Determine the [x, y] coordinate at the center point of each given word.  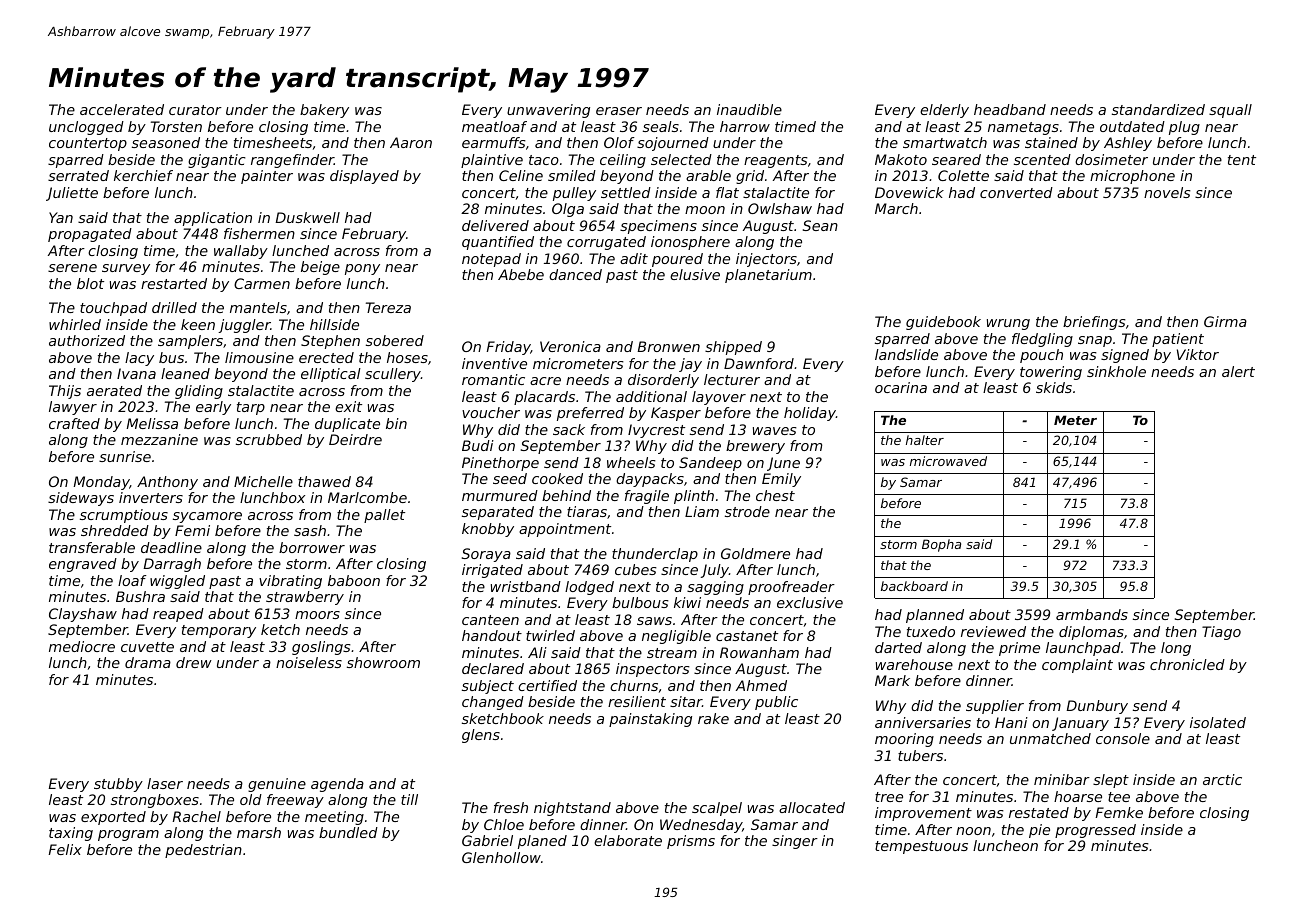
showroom [383, 662]
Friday [508, 348]
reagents [776, 161]
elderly [944, 111]
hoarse [1078, 796]
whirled [75, 324]
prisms [691, 842]
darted [898, 647]
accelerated [122, 109]
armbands [1092, 614]
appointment [565, 530]
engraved [83, 565]
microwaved [948, 461]
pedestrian [203, 851]
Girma [1225, 321]
